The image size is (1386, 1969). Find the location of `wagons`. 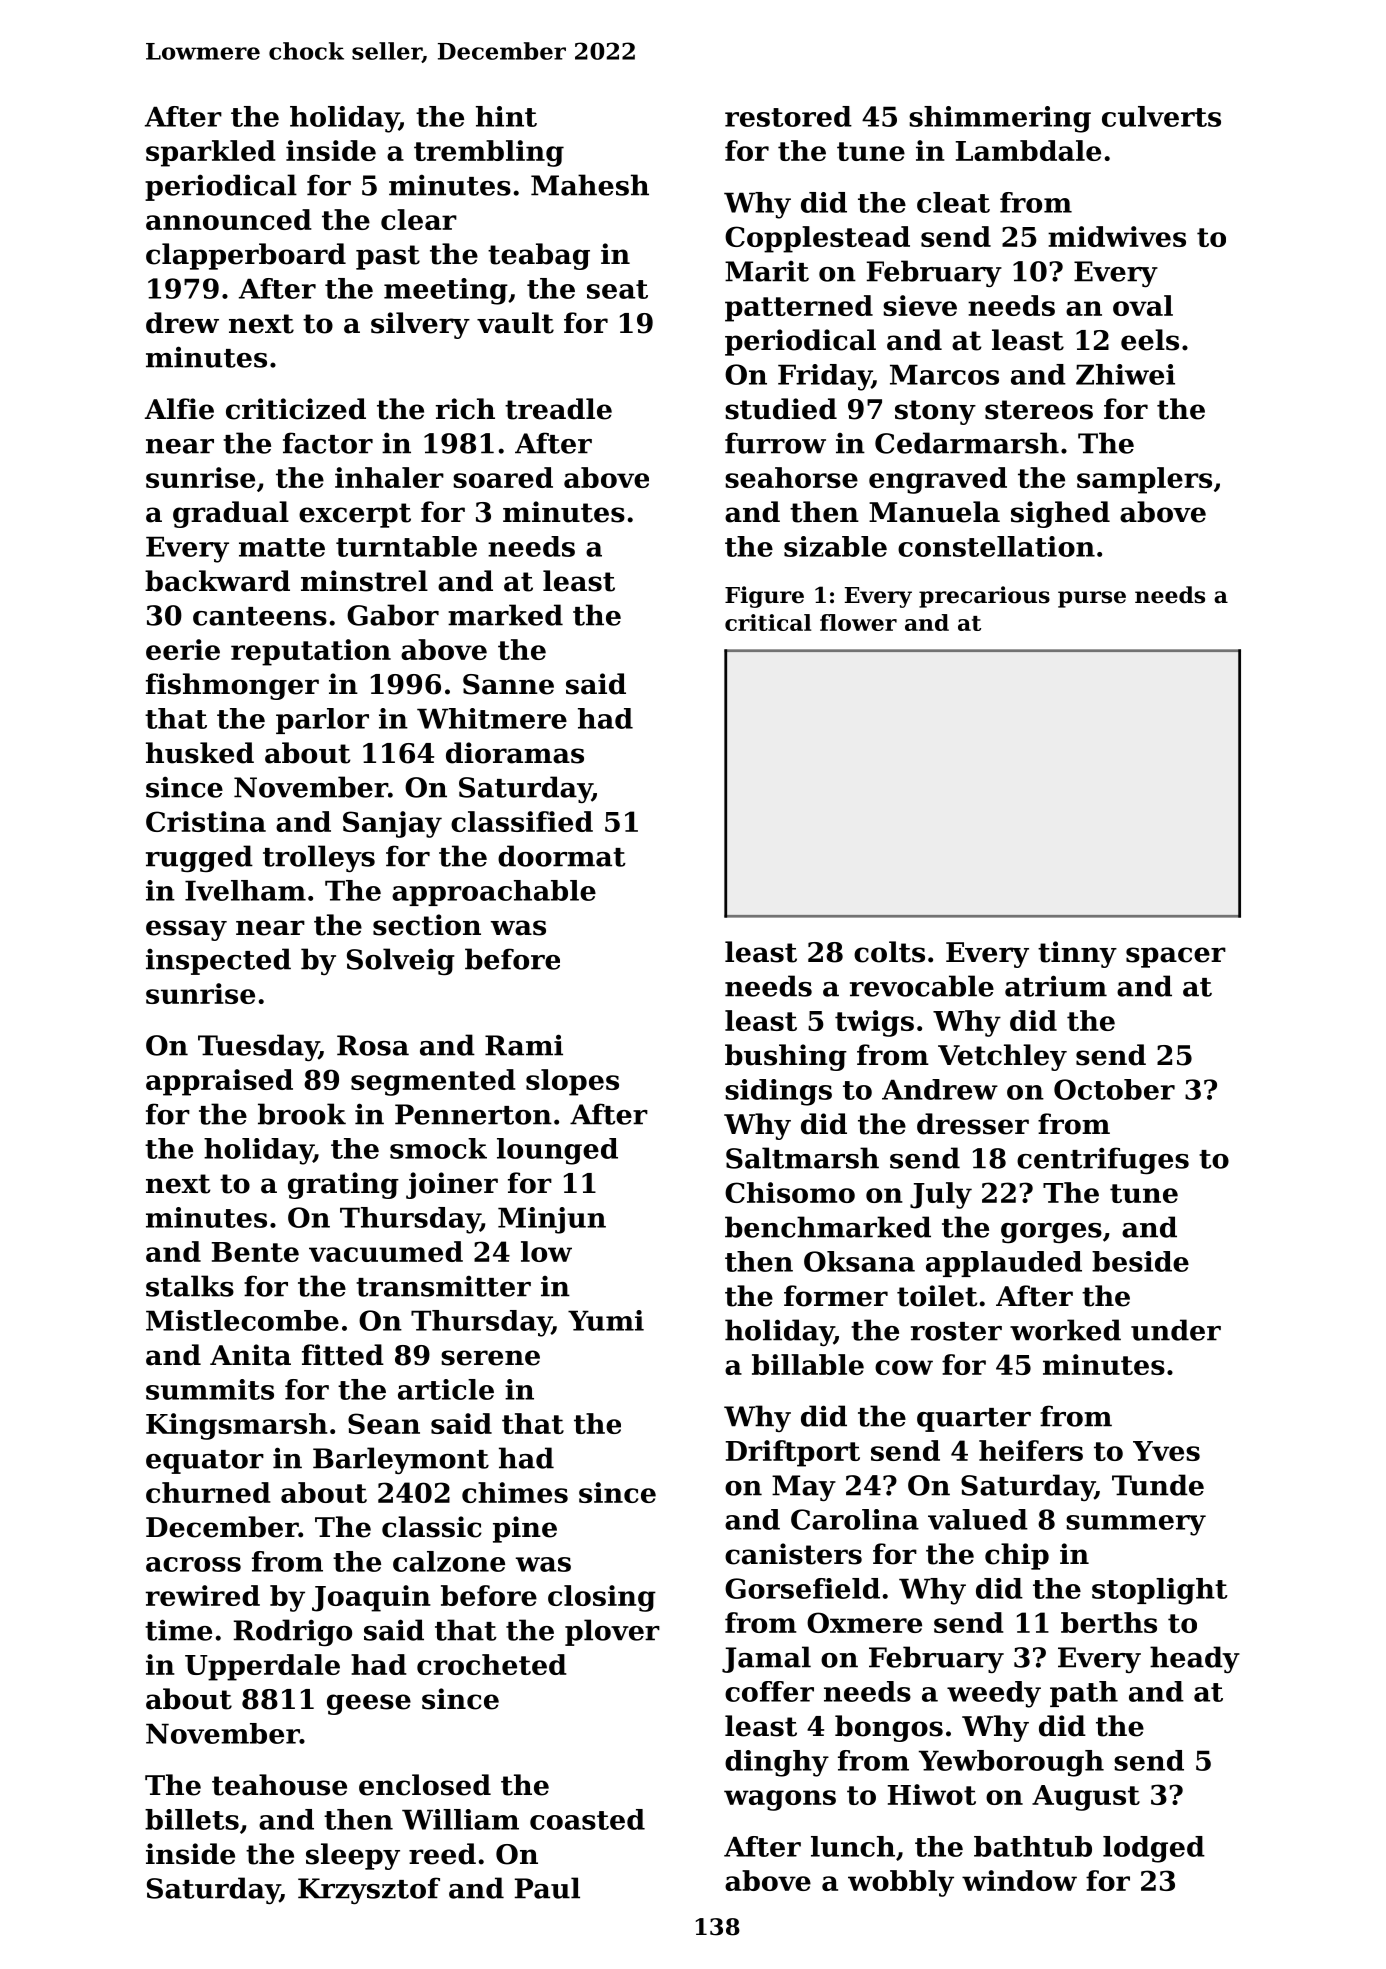

wagons is located at coordinates (780, 1800).
